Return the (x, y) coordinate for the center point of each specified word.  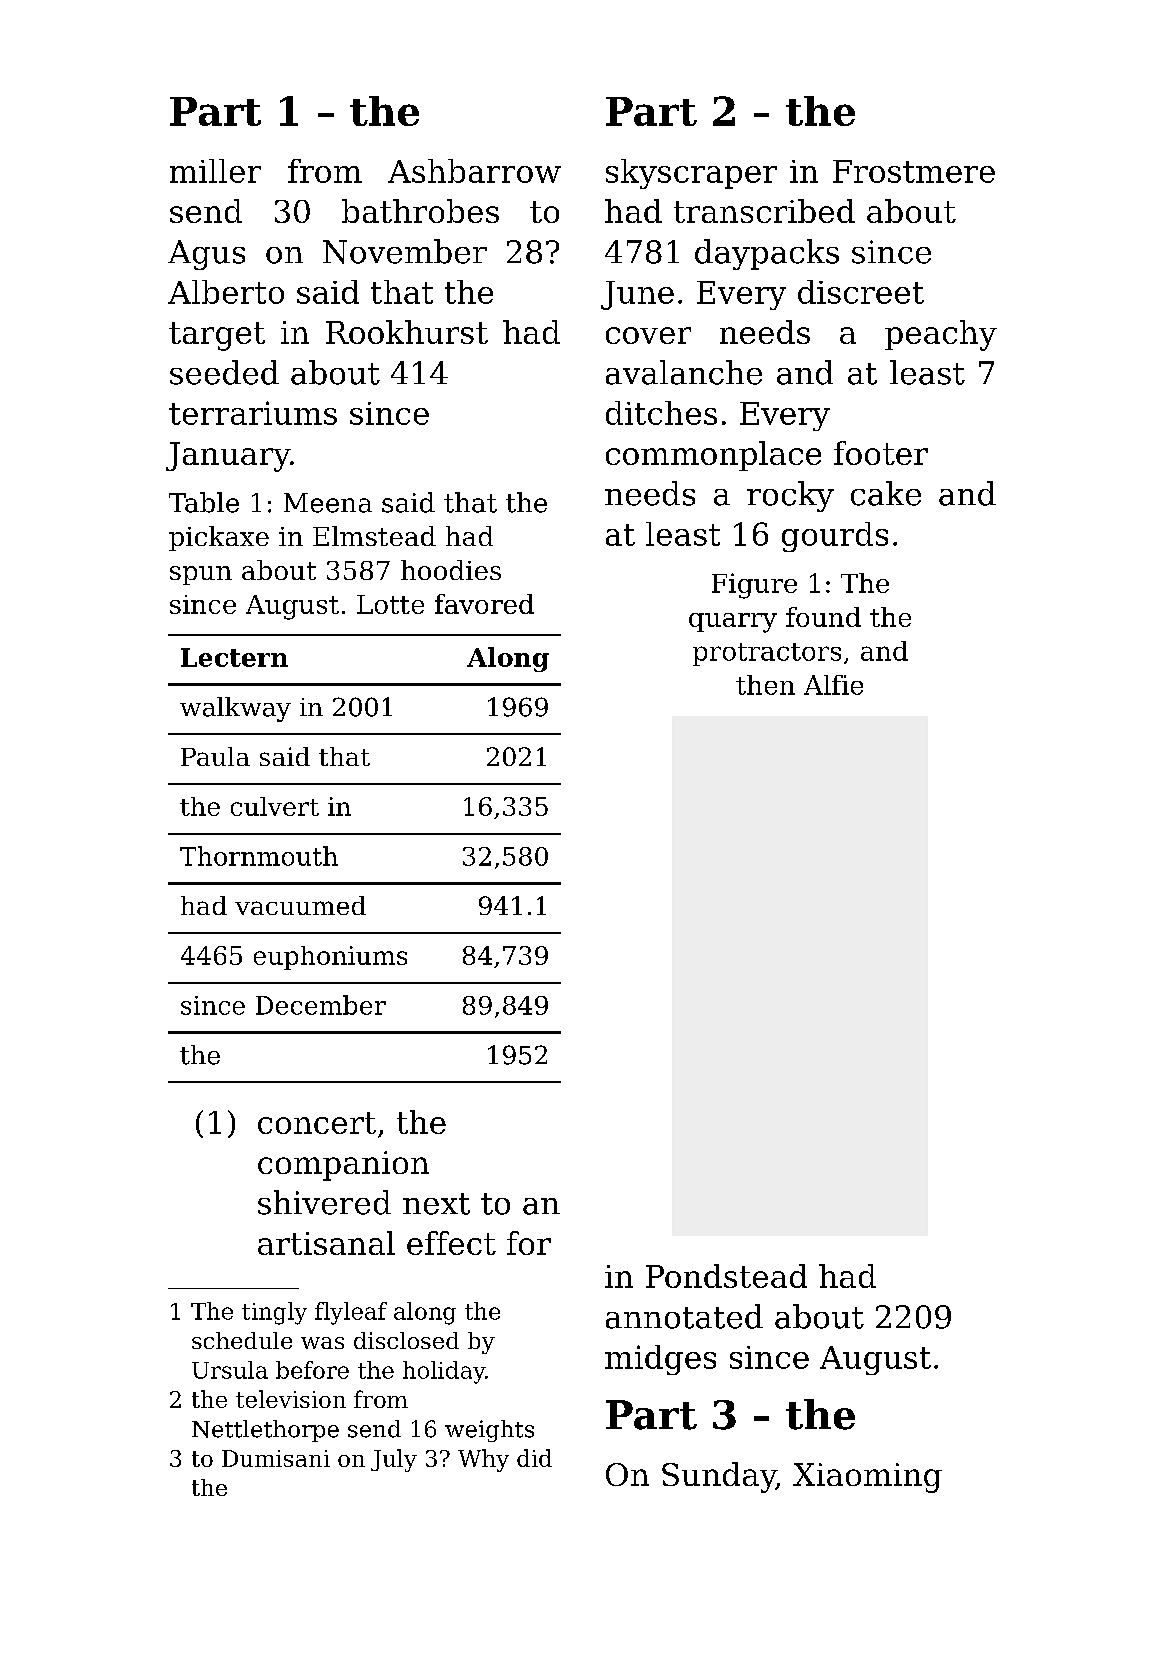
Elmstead (374, 536)
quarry (733, 623)
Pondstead (726, 1276)
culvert (275, 806)
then (765, 685)
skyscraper (691, 174)
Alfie (833, 685)
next (436, 1204)
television (291, 1399)
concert (317, 1123)
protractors (767, 654)
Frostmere (914, 171)
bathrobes (420, 211)
